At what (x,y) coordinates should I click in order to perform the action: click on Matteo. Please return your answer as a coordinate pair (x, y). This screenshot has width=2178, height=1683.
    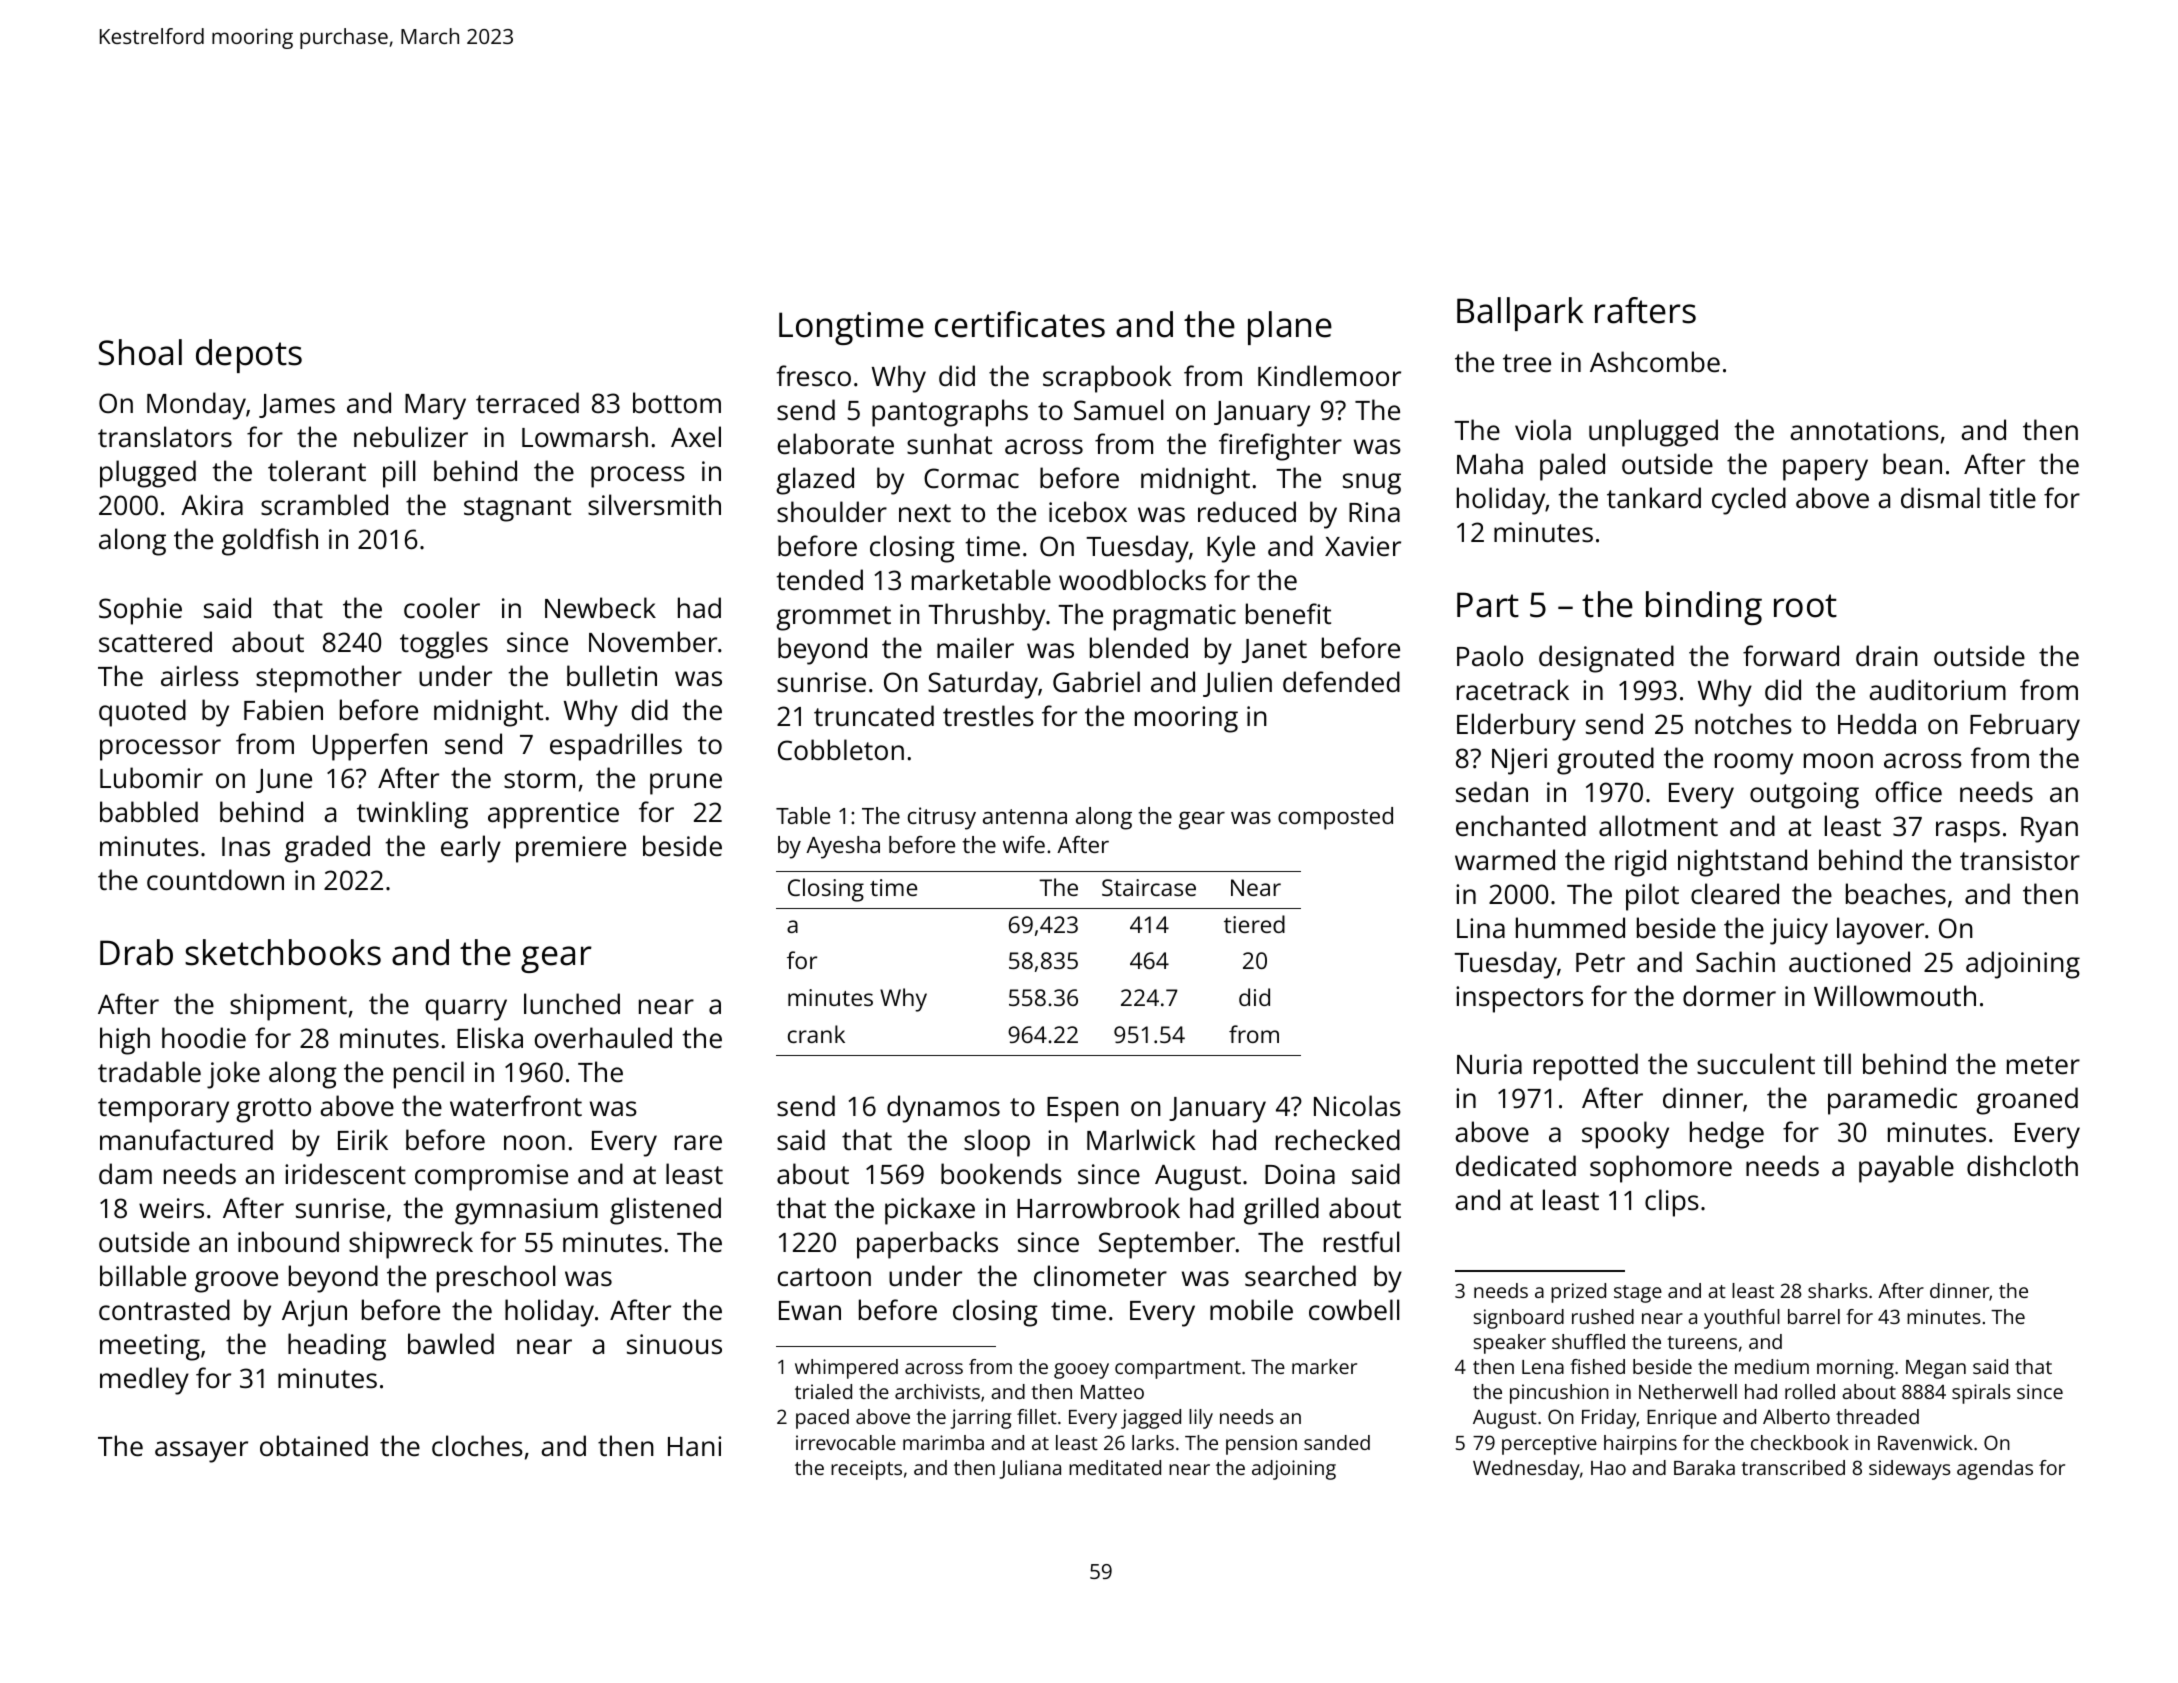
    Looking at the image, I should click on (1112, 1392).
